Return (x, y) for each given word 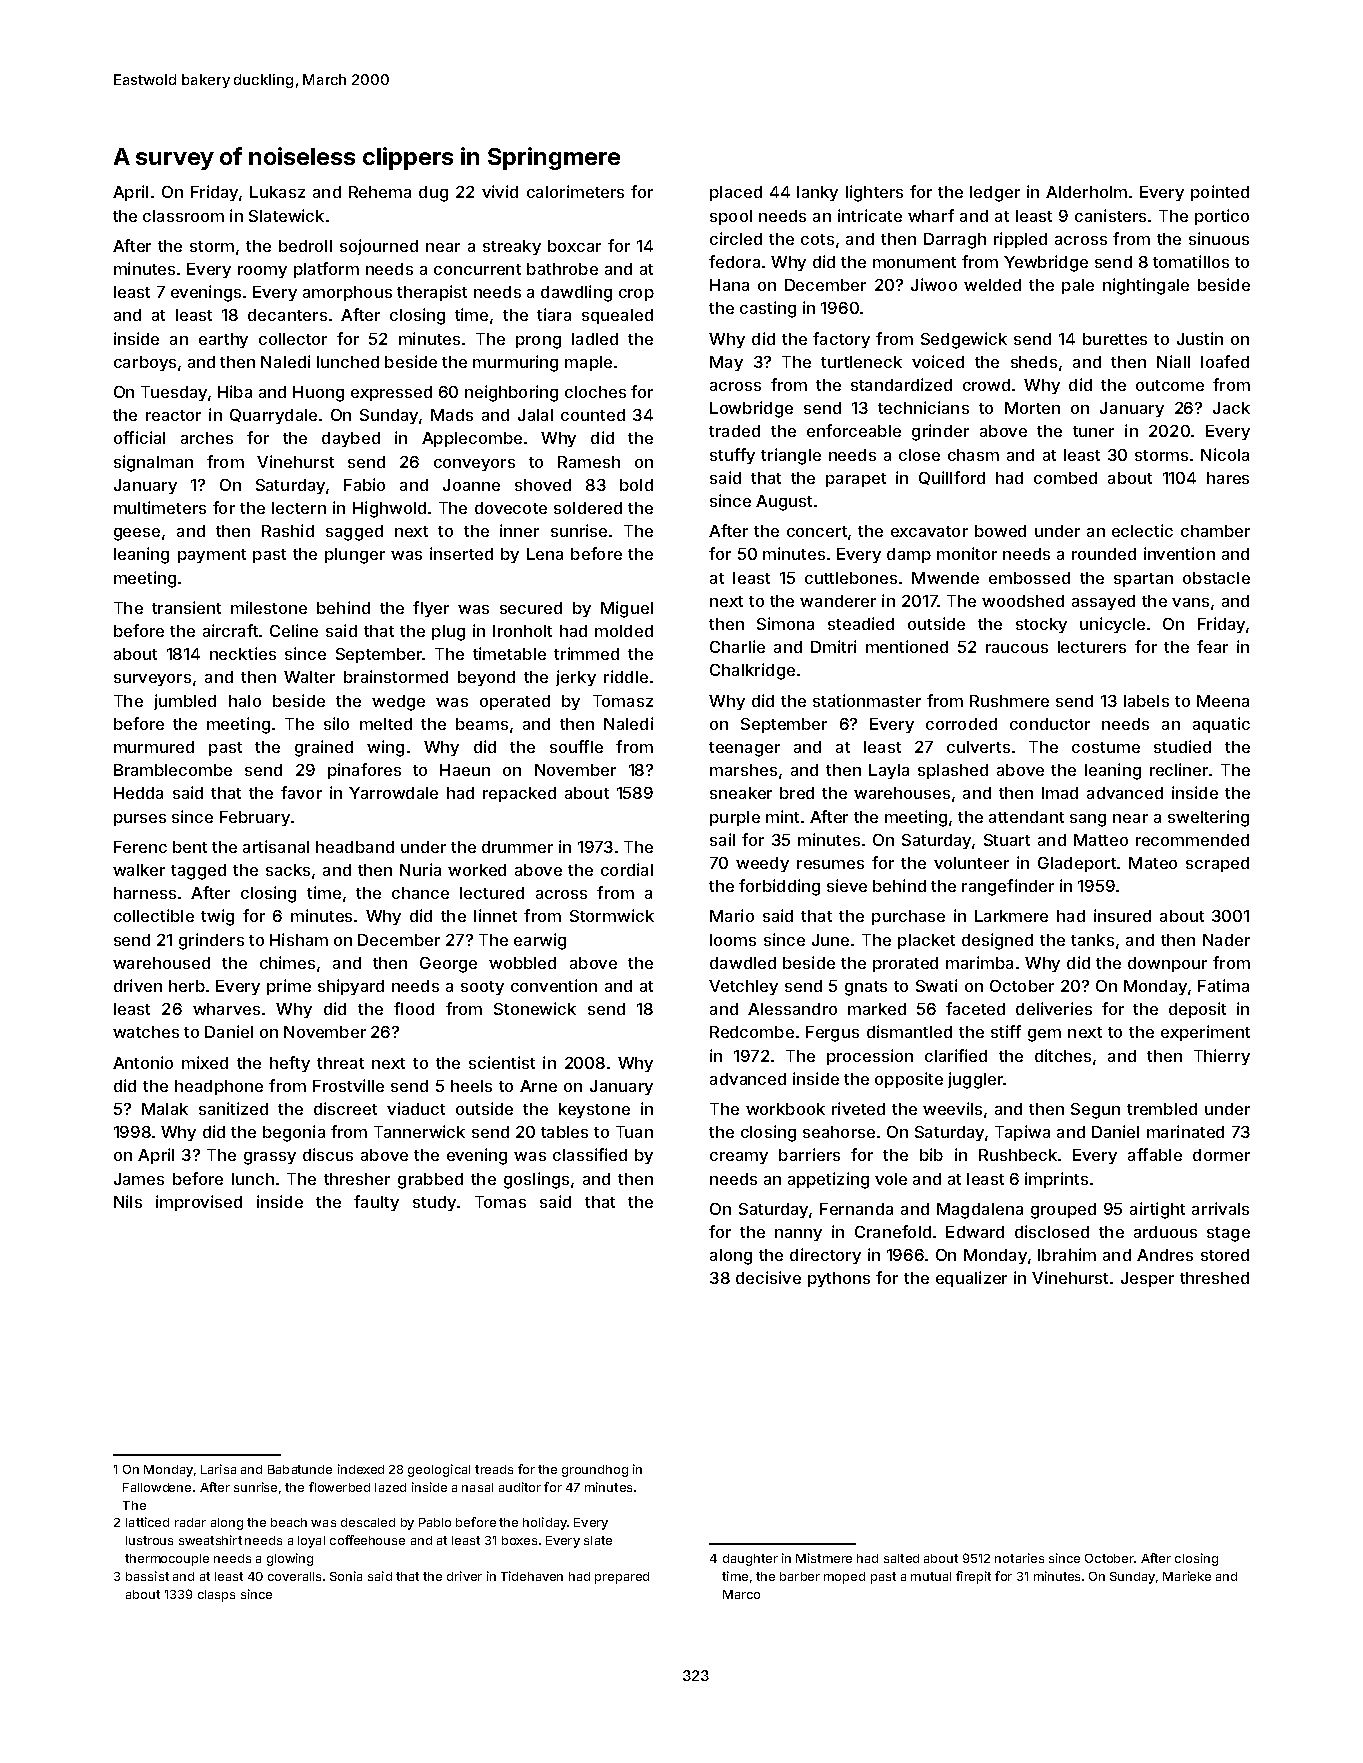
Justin (1200, 338)
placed (736, 193)
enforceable (854, 430)
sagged (354, 533)
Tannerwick (419, 1131)
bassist (147, 1576)
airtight (1157, 1210)
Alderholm (1086, 192)
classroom (183, 216)
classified (590, 1154)
